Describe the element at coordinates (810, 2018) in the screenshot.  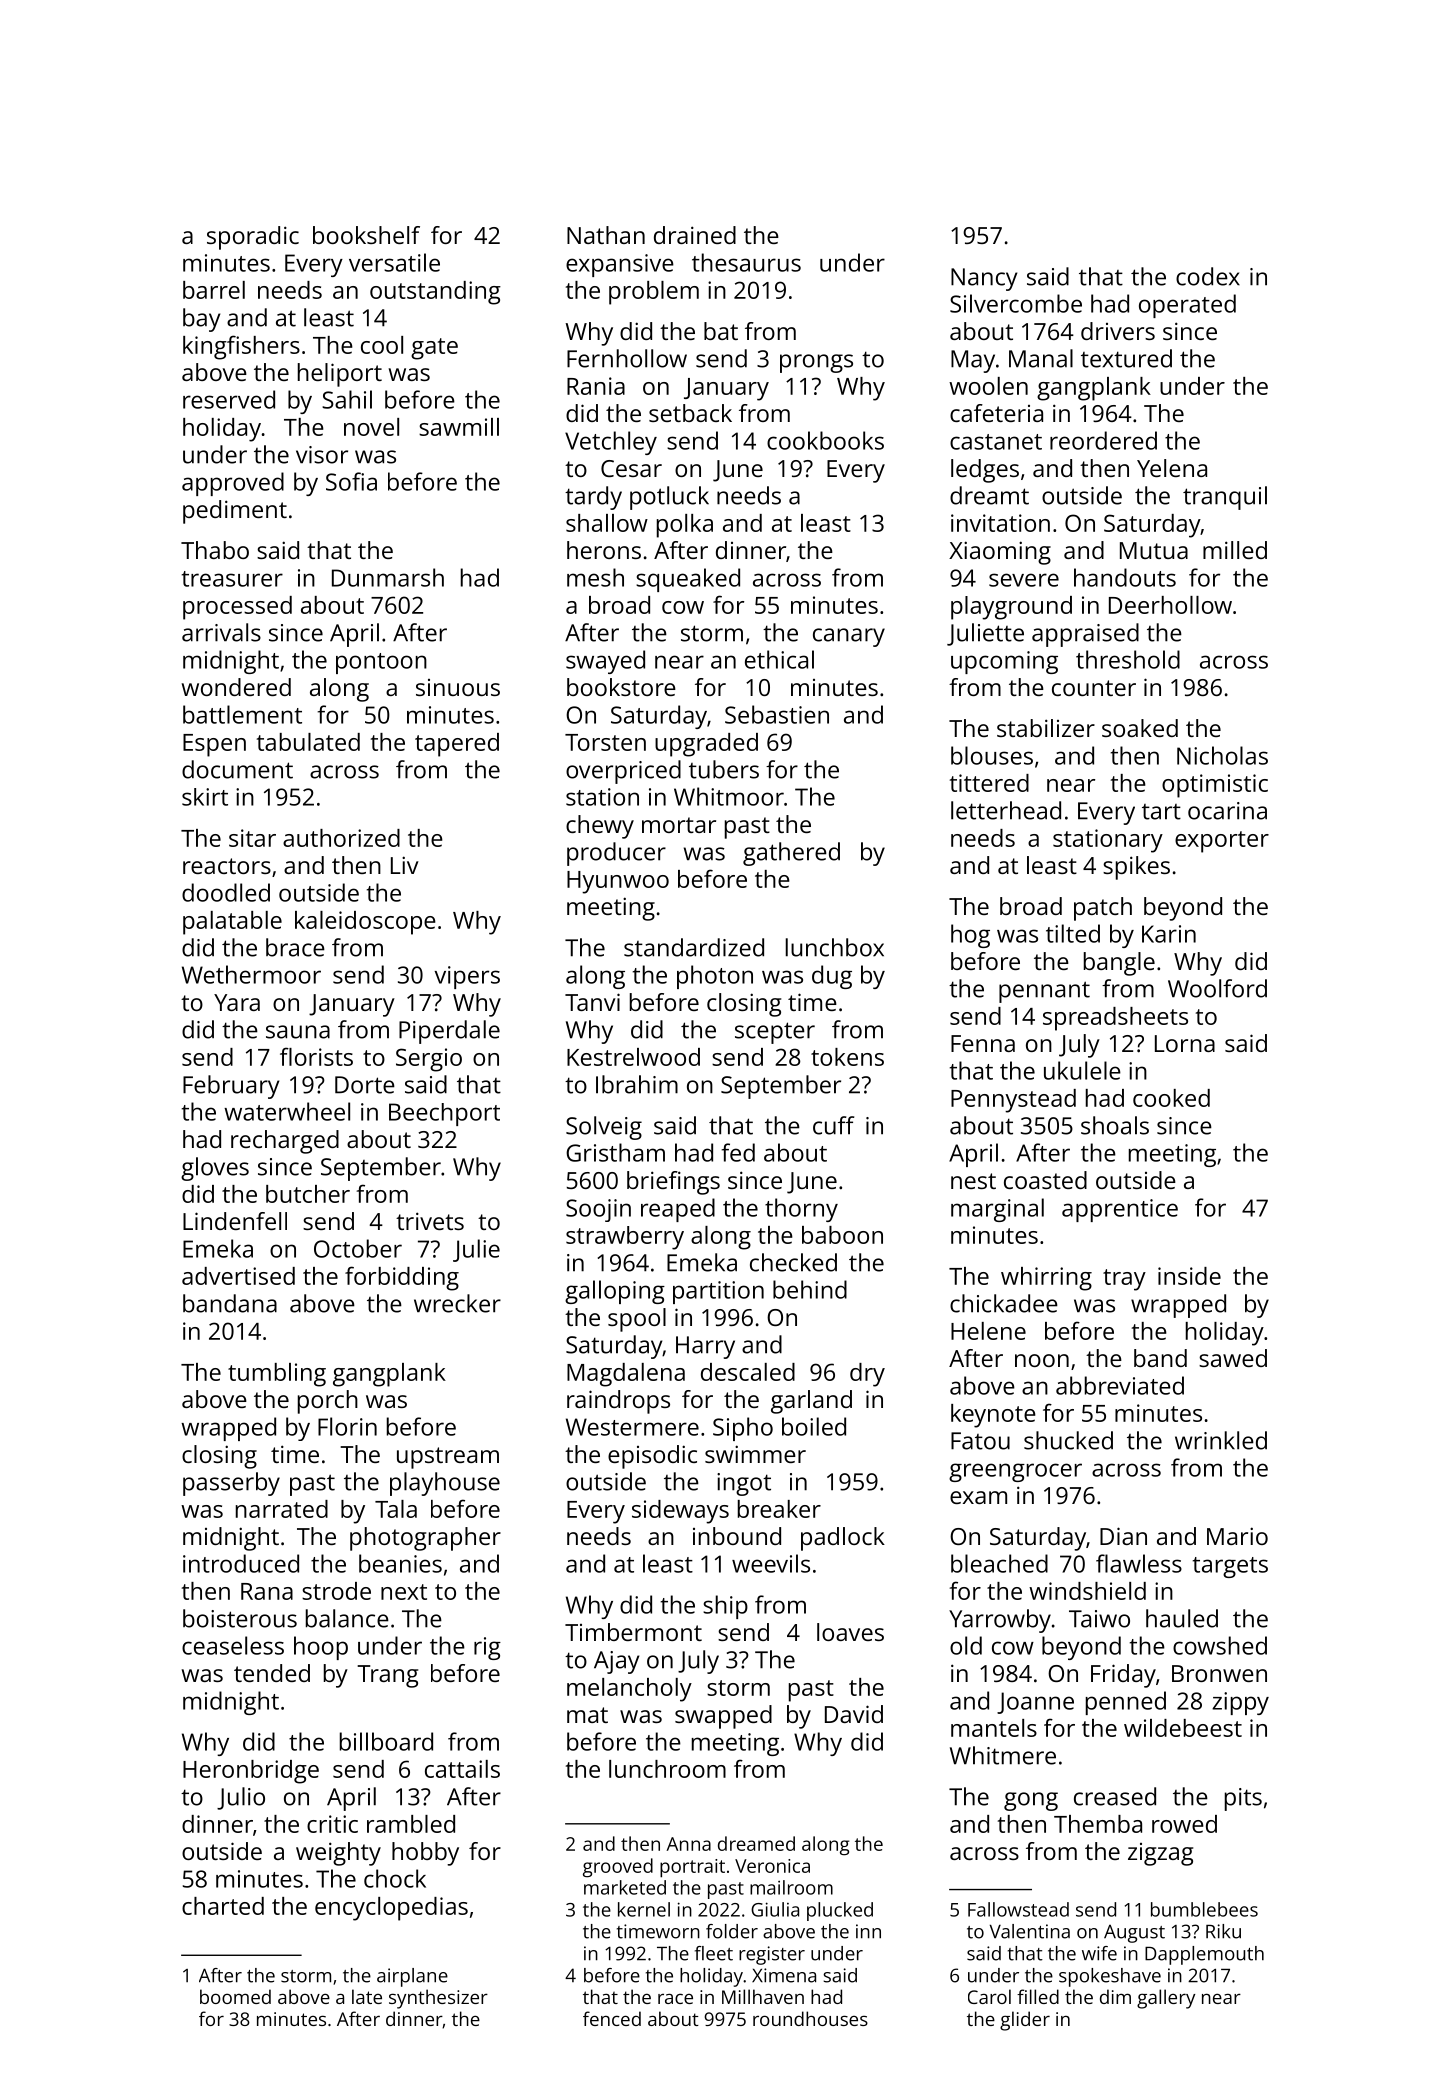
I see `roundhouses` at that location.
